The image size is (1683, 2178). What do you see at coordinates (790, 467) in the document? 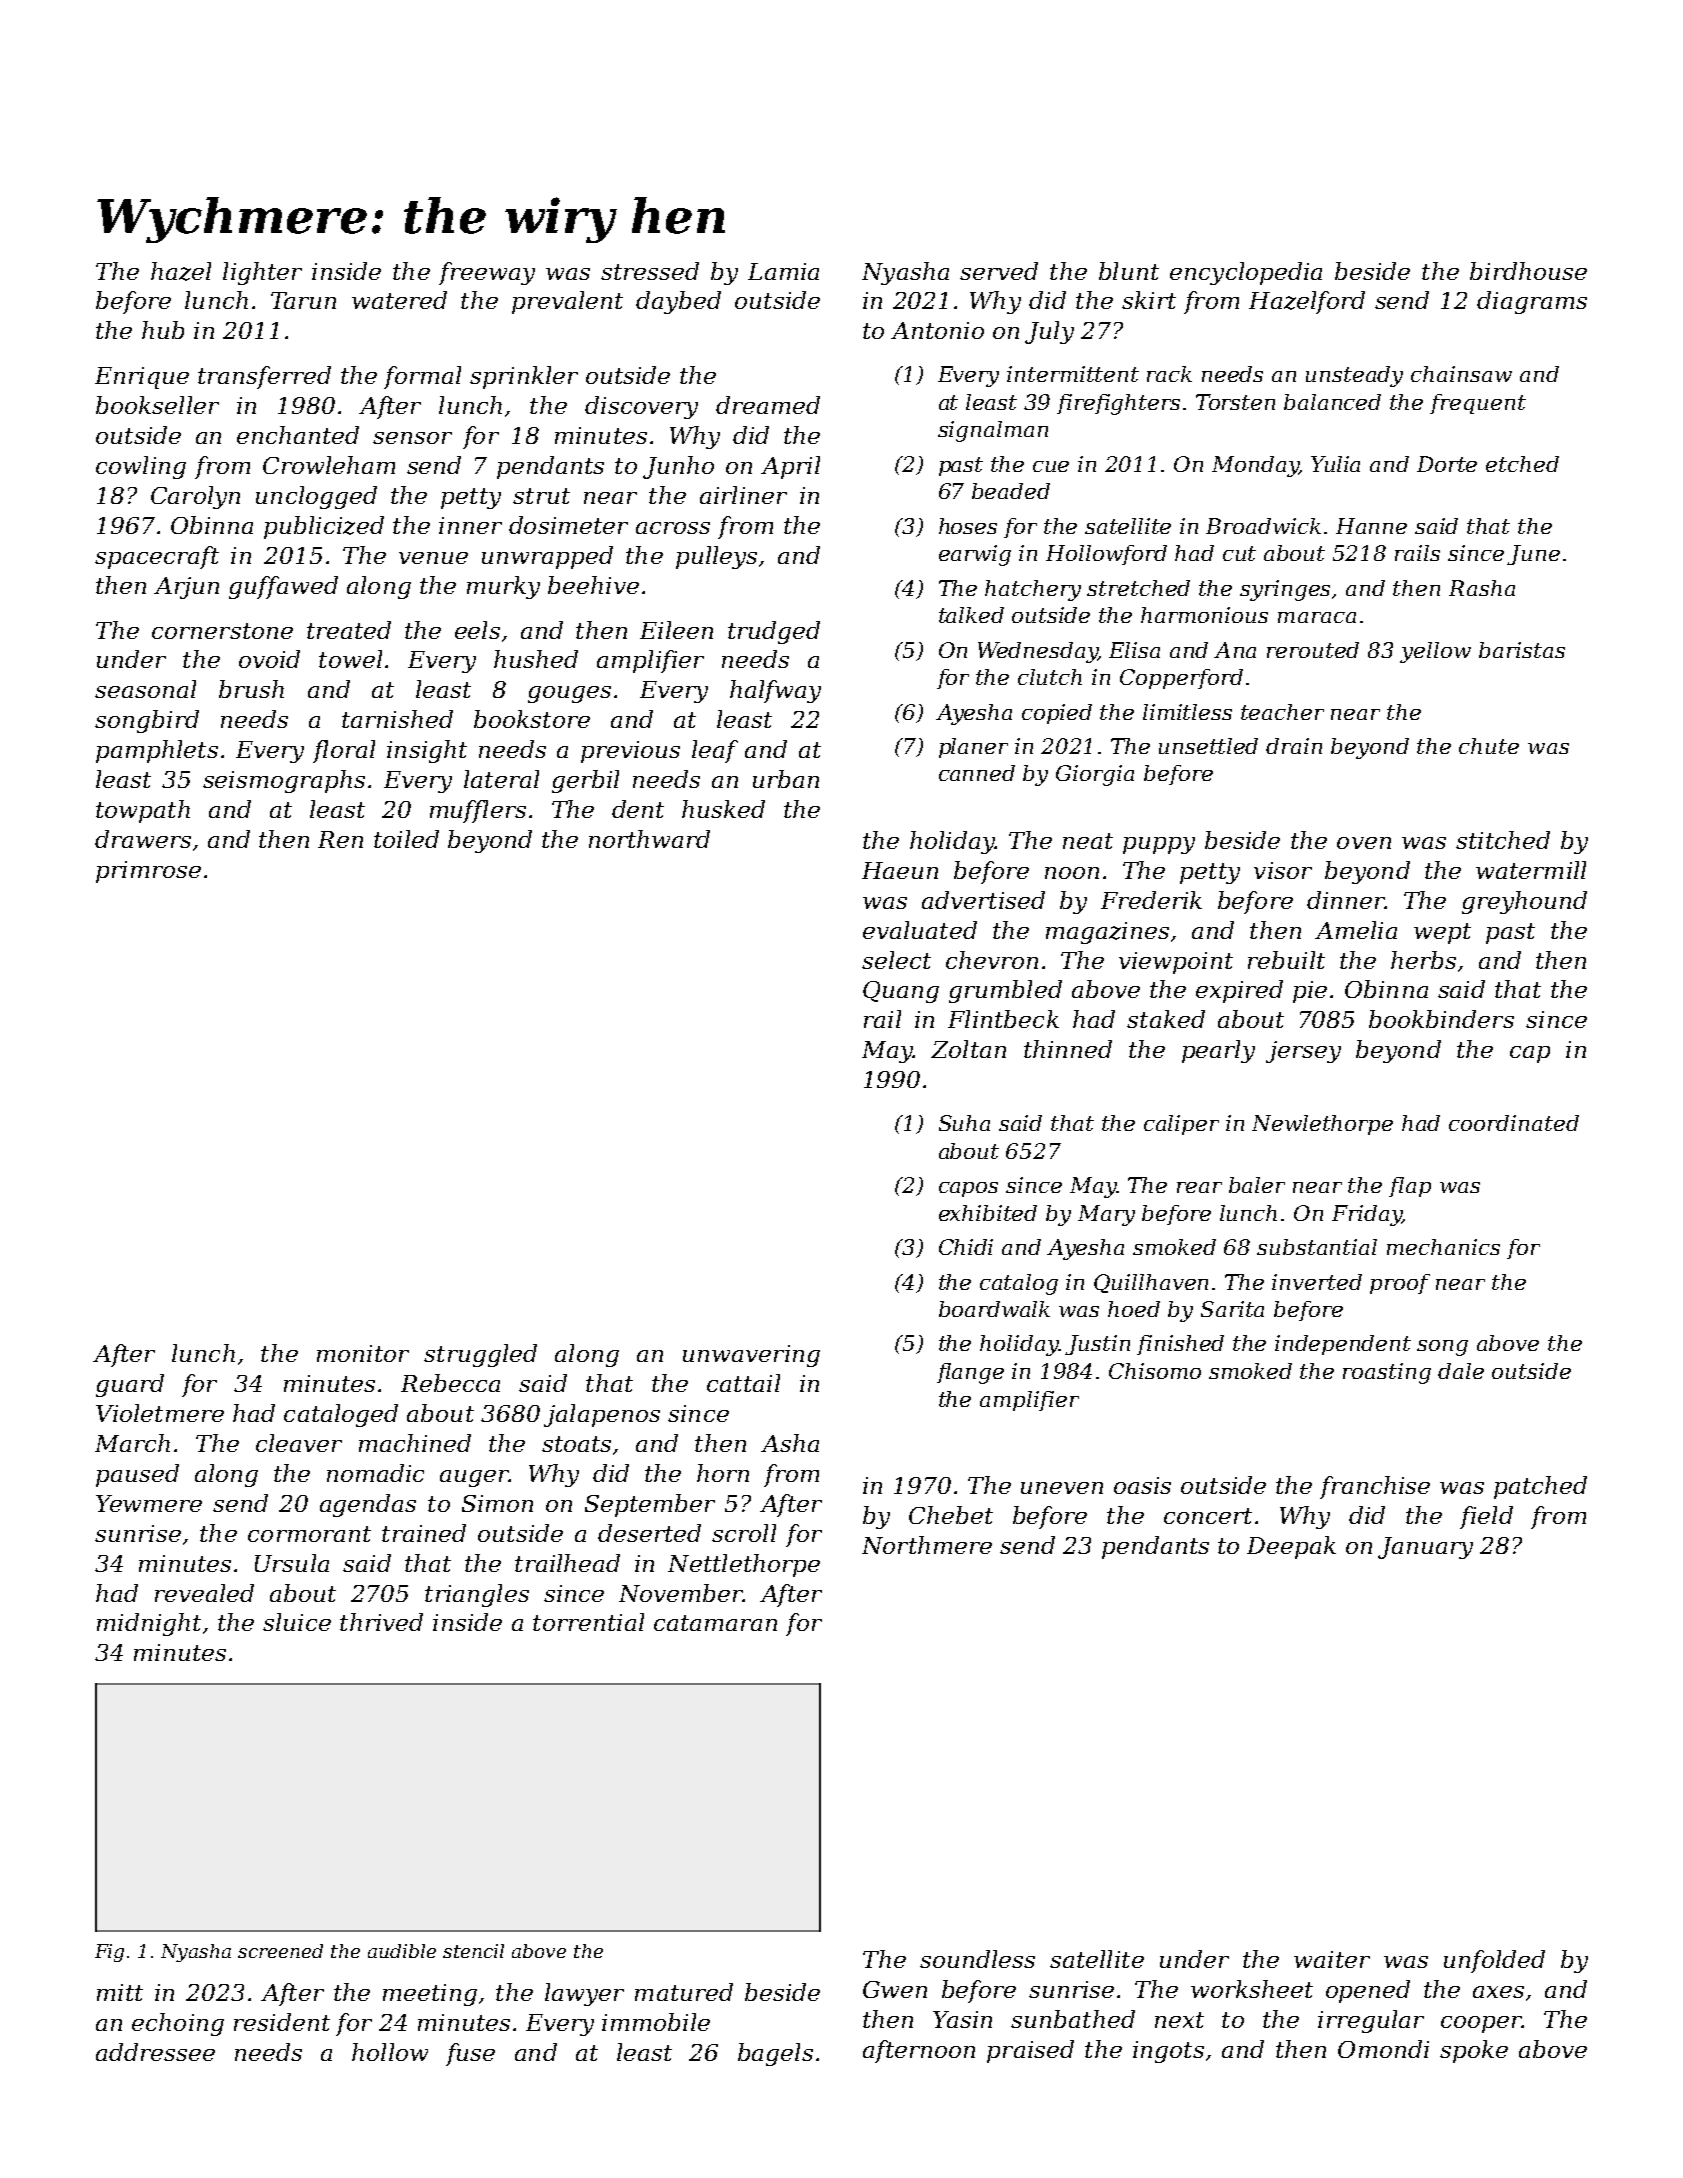
I see `April` at bounding box center [790, 467].
